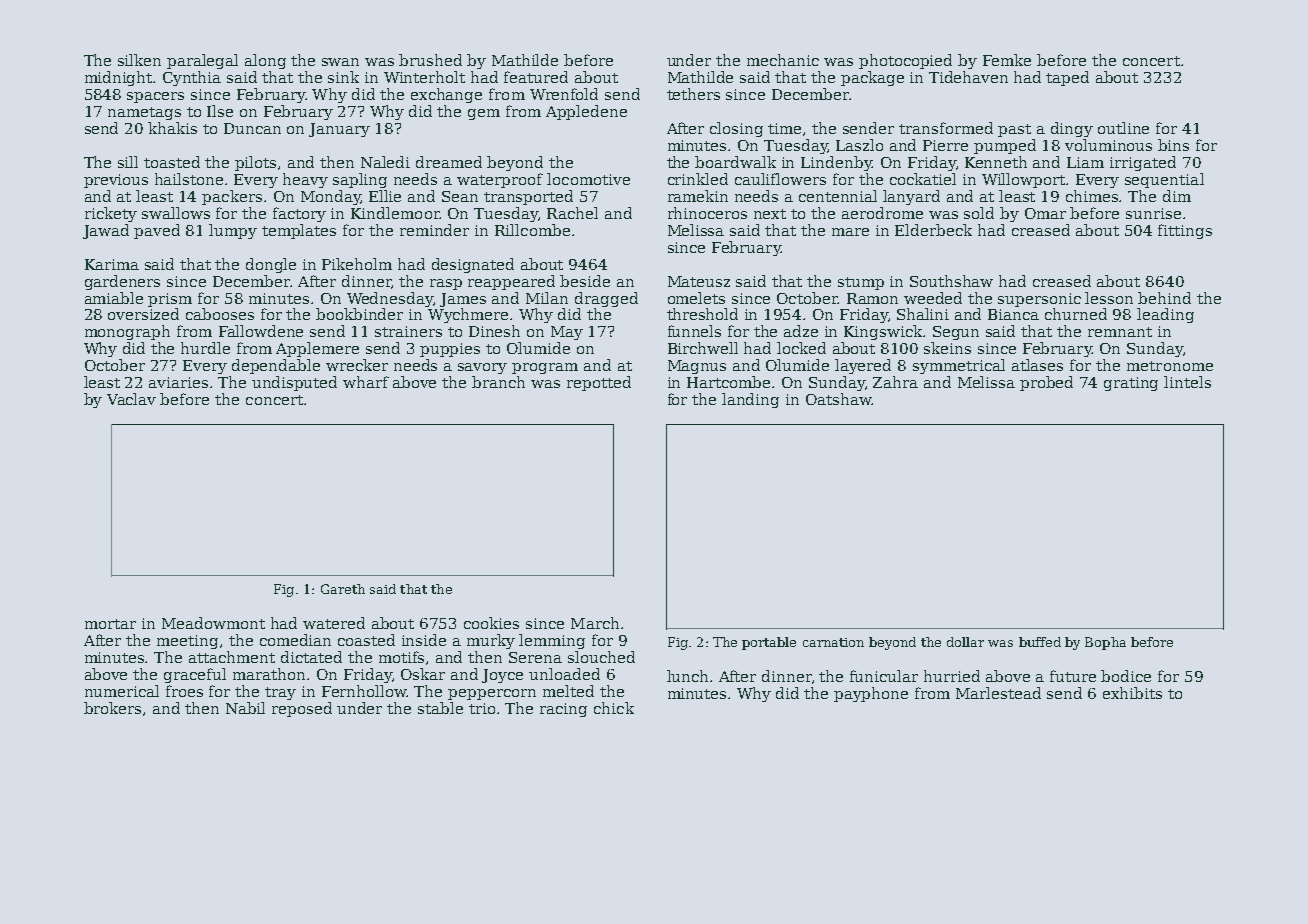 The image size is (1308, 924). I want to click on Femke, so click(1007, 60).
